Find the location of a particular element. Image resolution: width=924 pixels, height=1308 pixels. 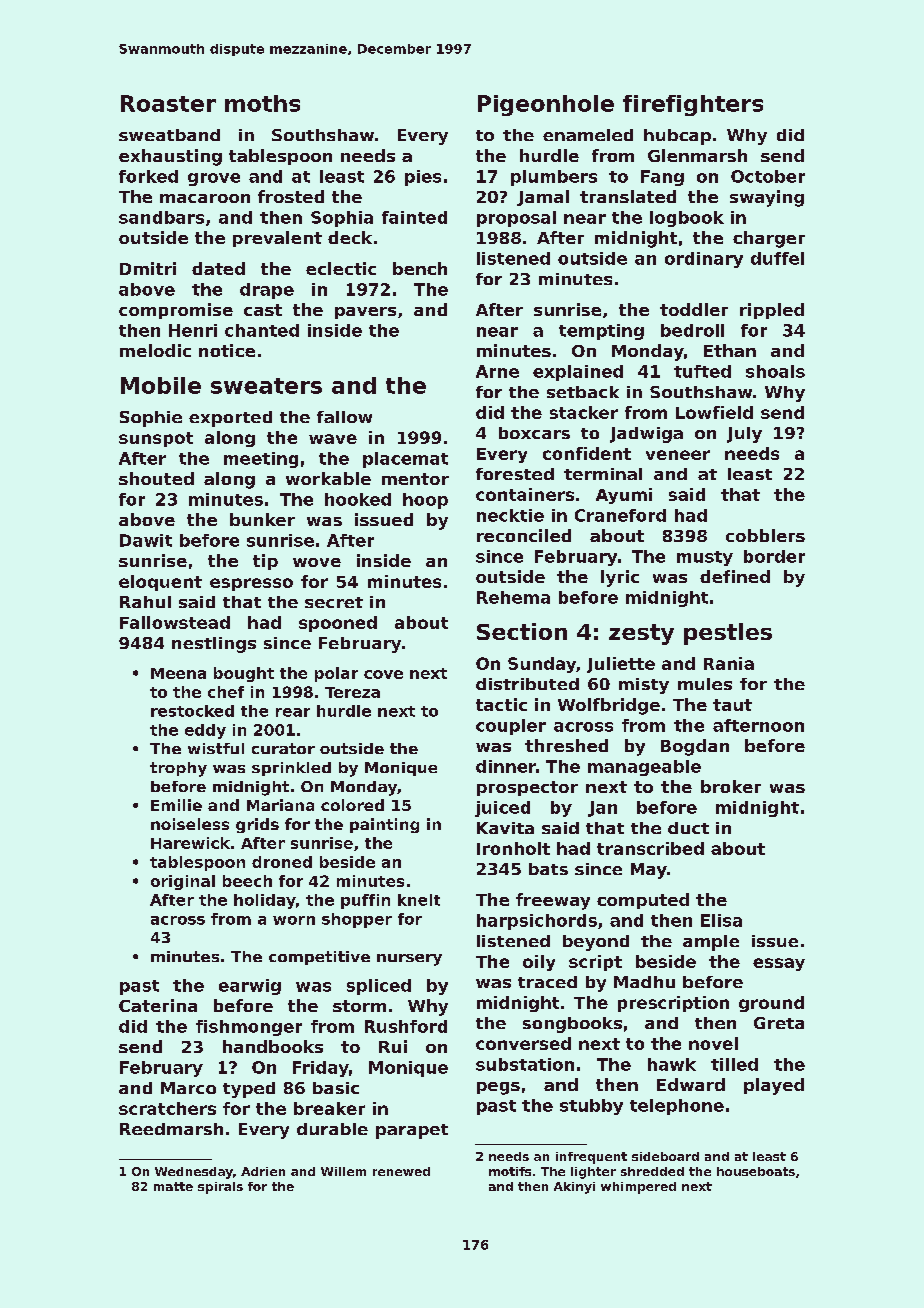

swaying is located at coordinates (767, 198).
